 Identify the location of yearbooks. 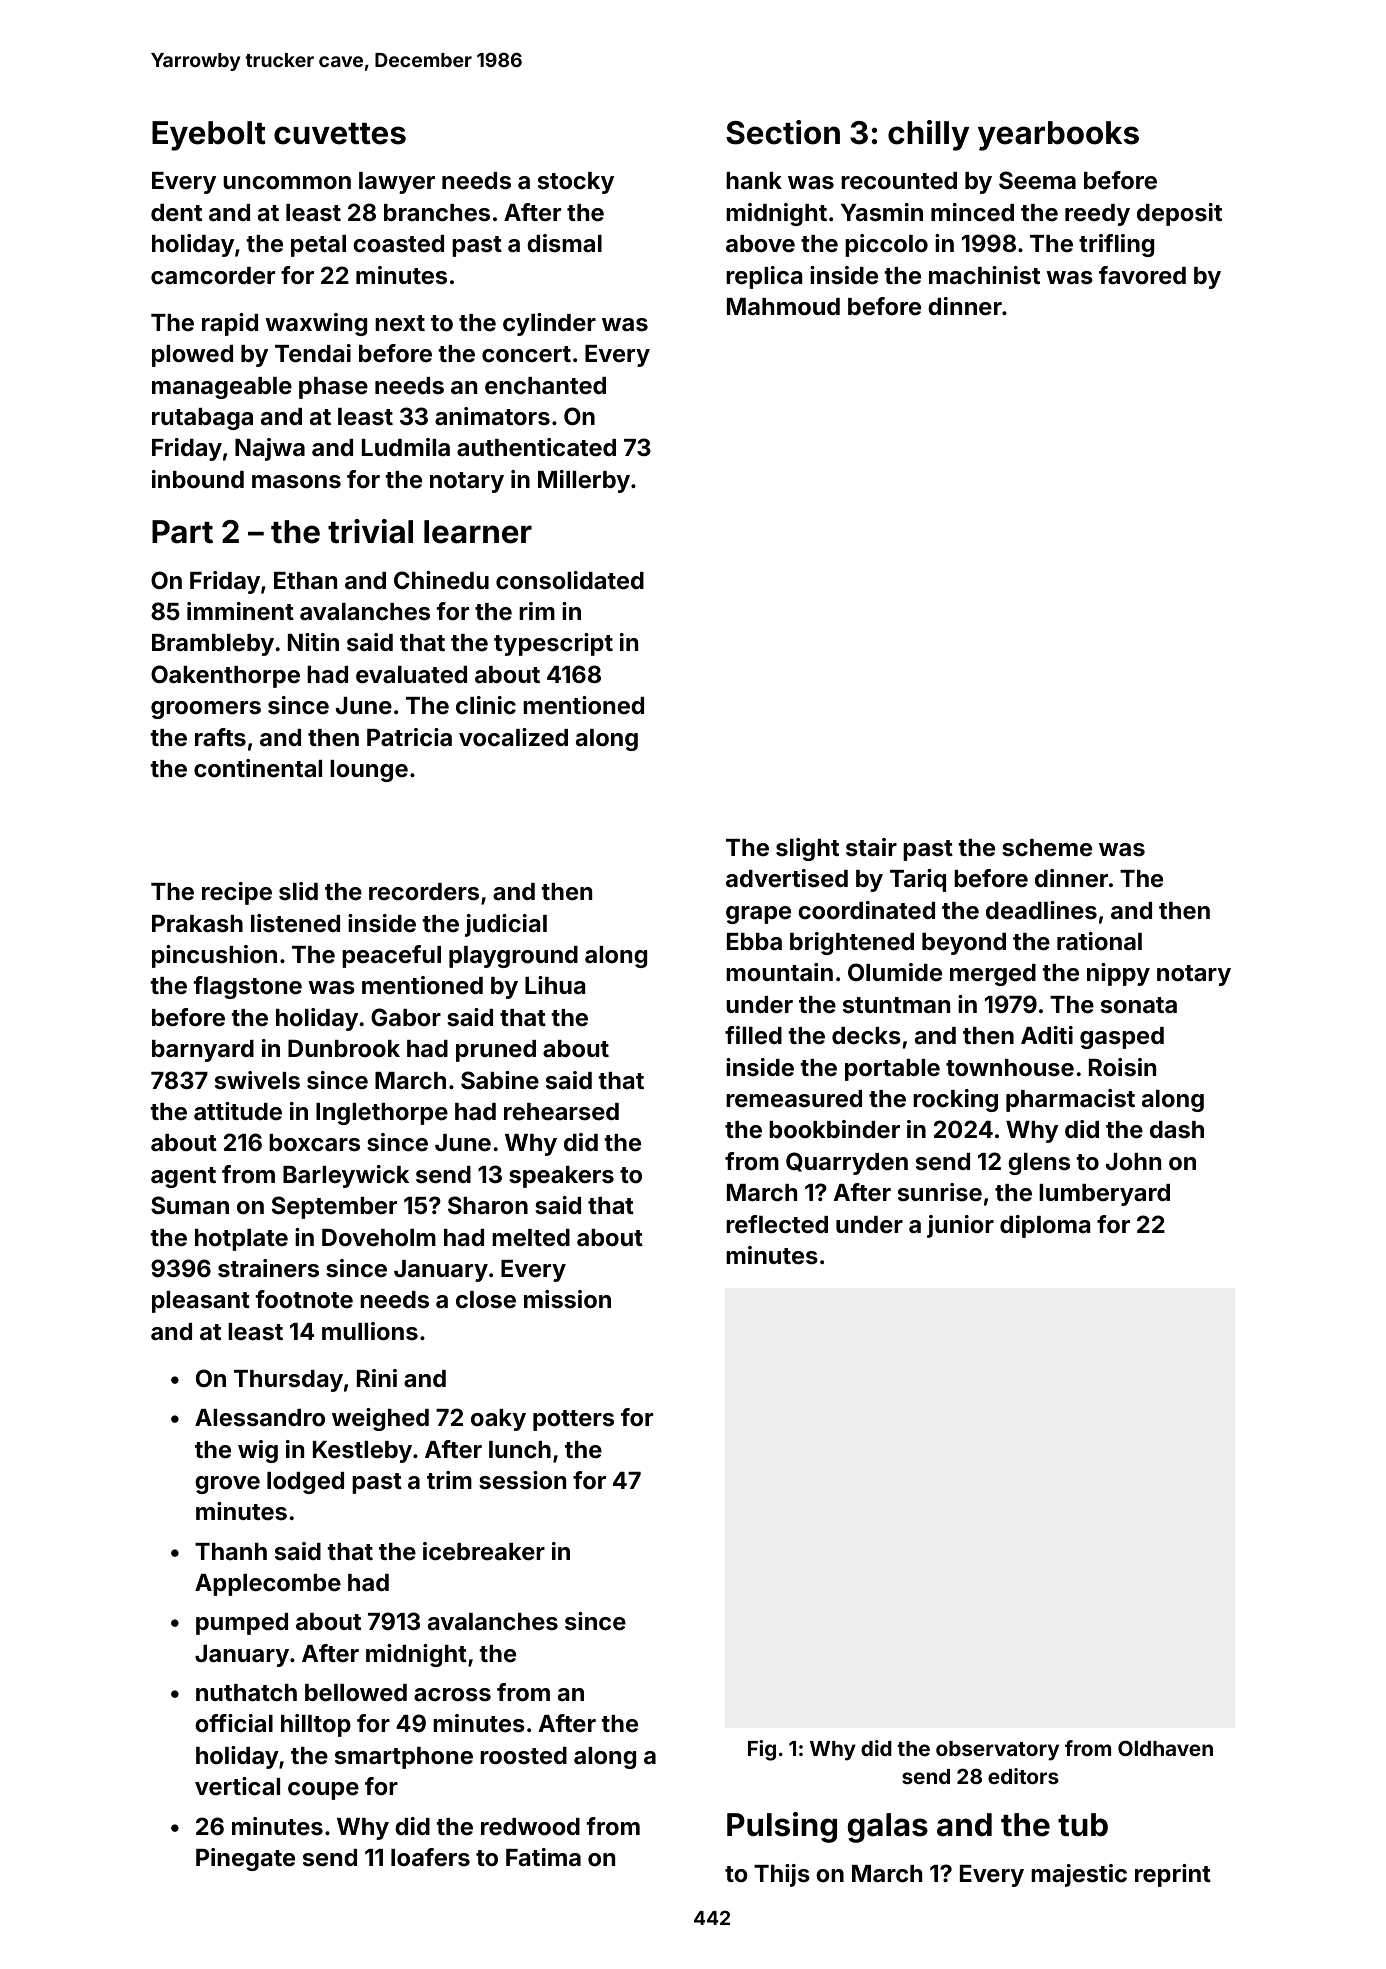
(1058, 136).
